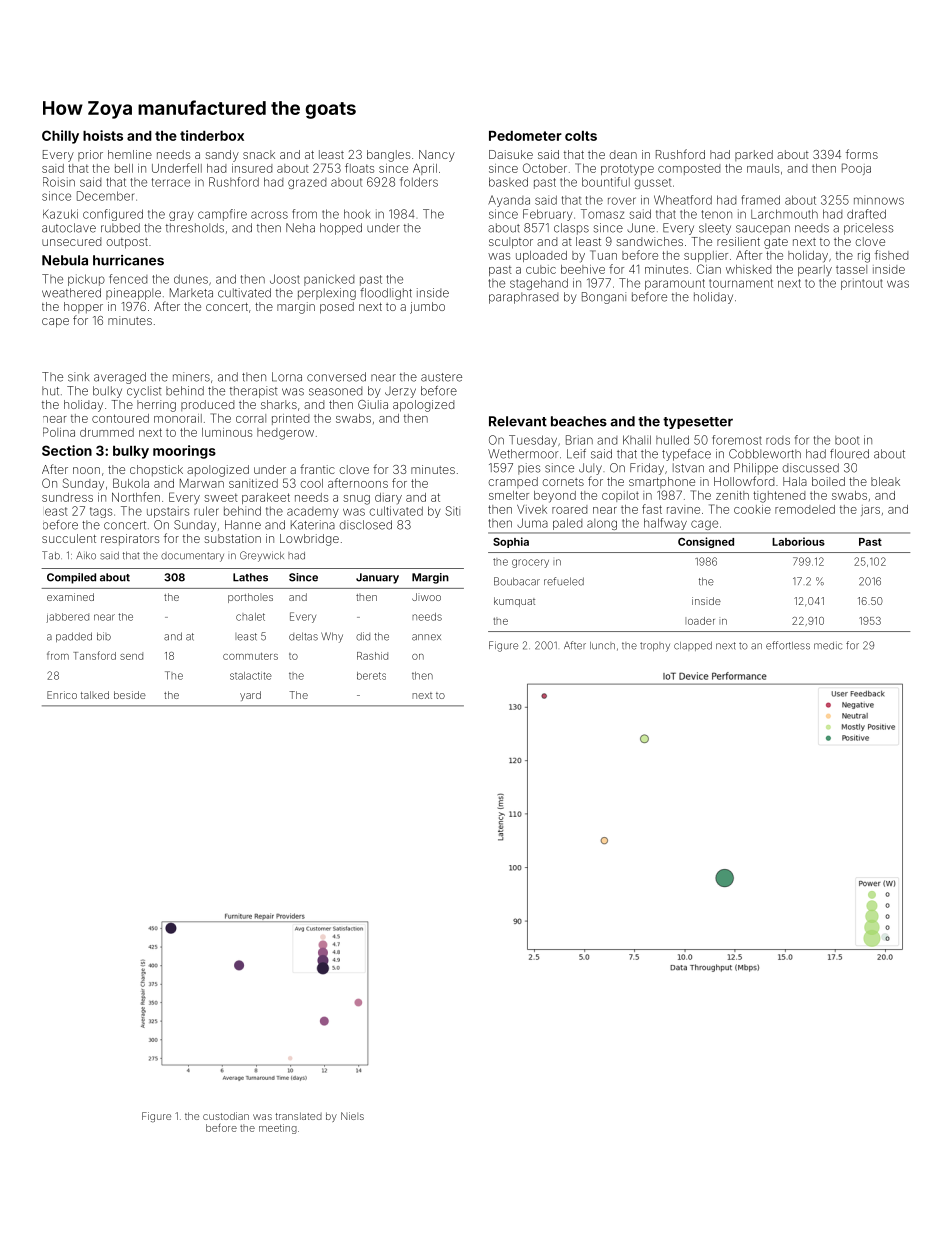 The width and height of the document is (952, 1233). What do you see at coordinates (352, 1116) in the document?
I see `Niels` at bounding box center [352, 1116].
